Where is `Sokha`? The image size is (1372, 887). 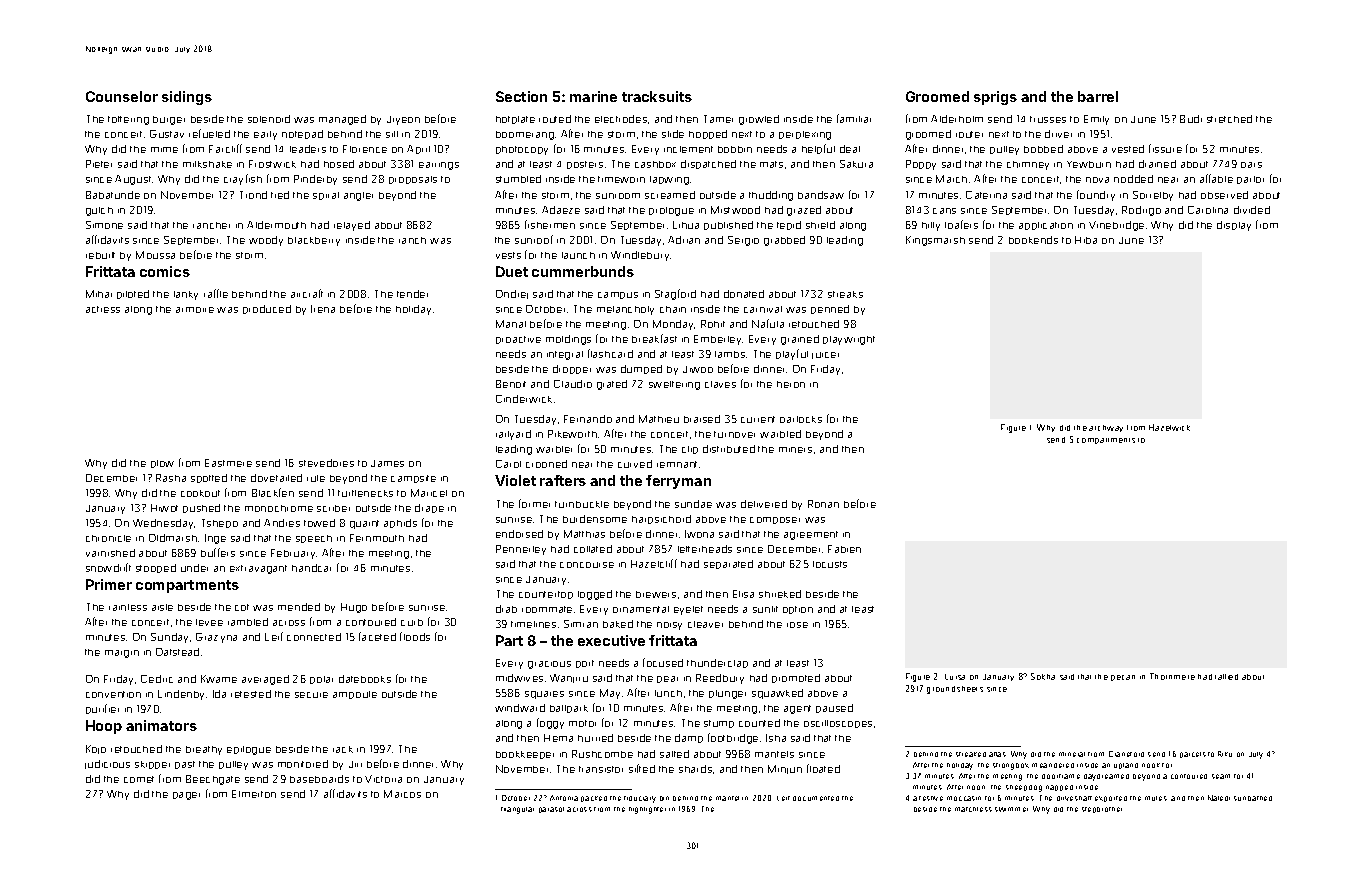 Sokha is located at coordinates (1043, 676).
